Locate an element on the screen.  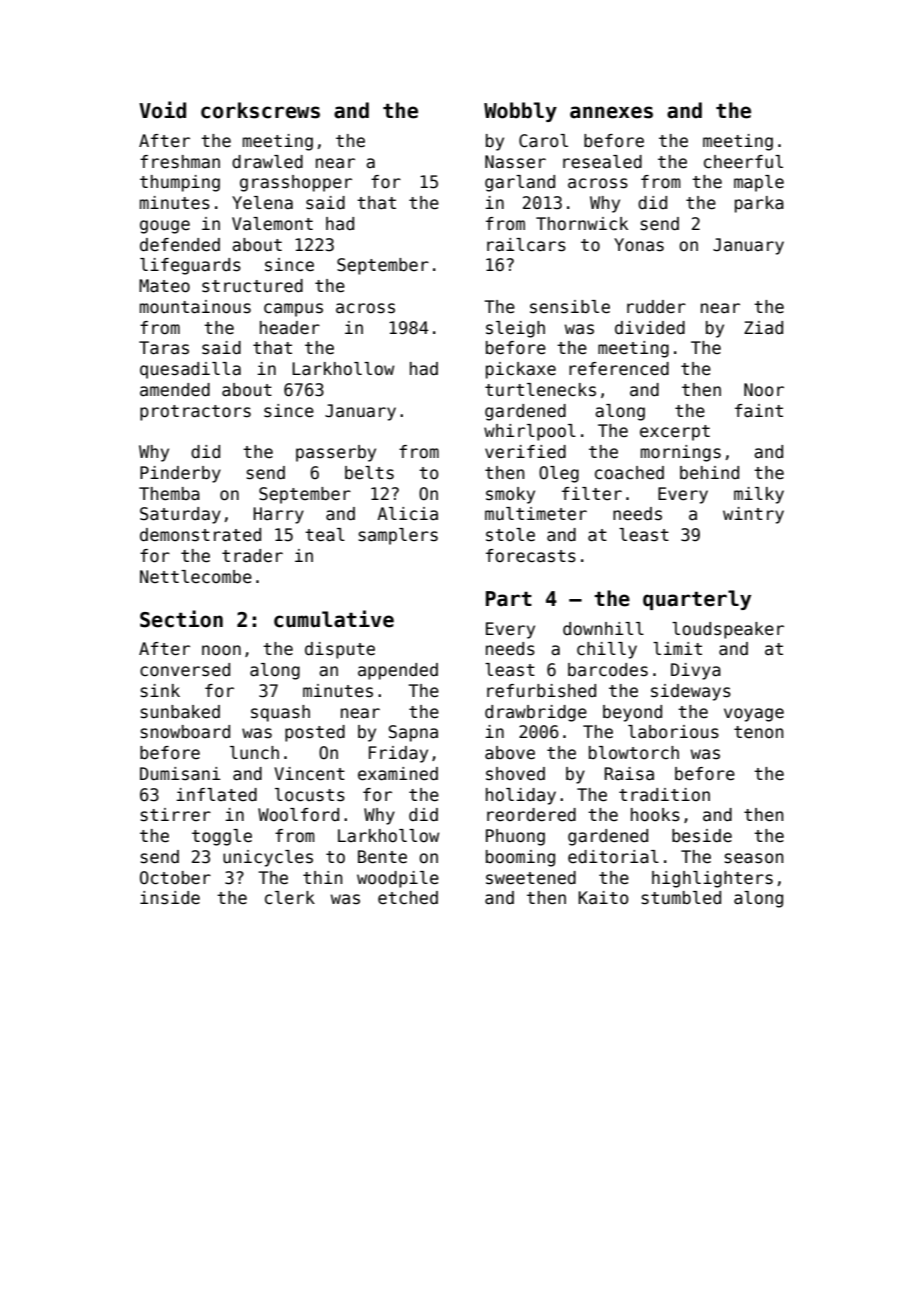
Nettlecombe is located at coordinates (196, 577).
